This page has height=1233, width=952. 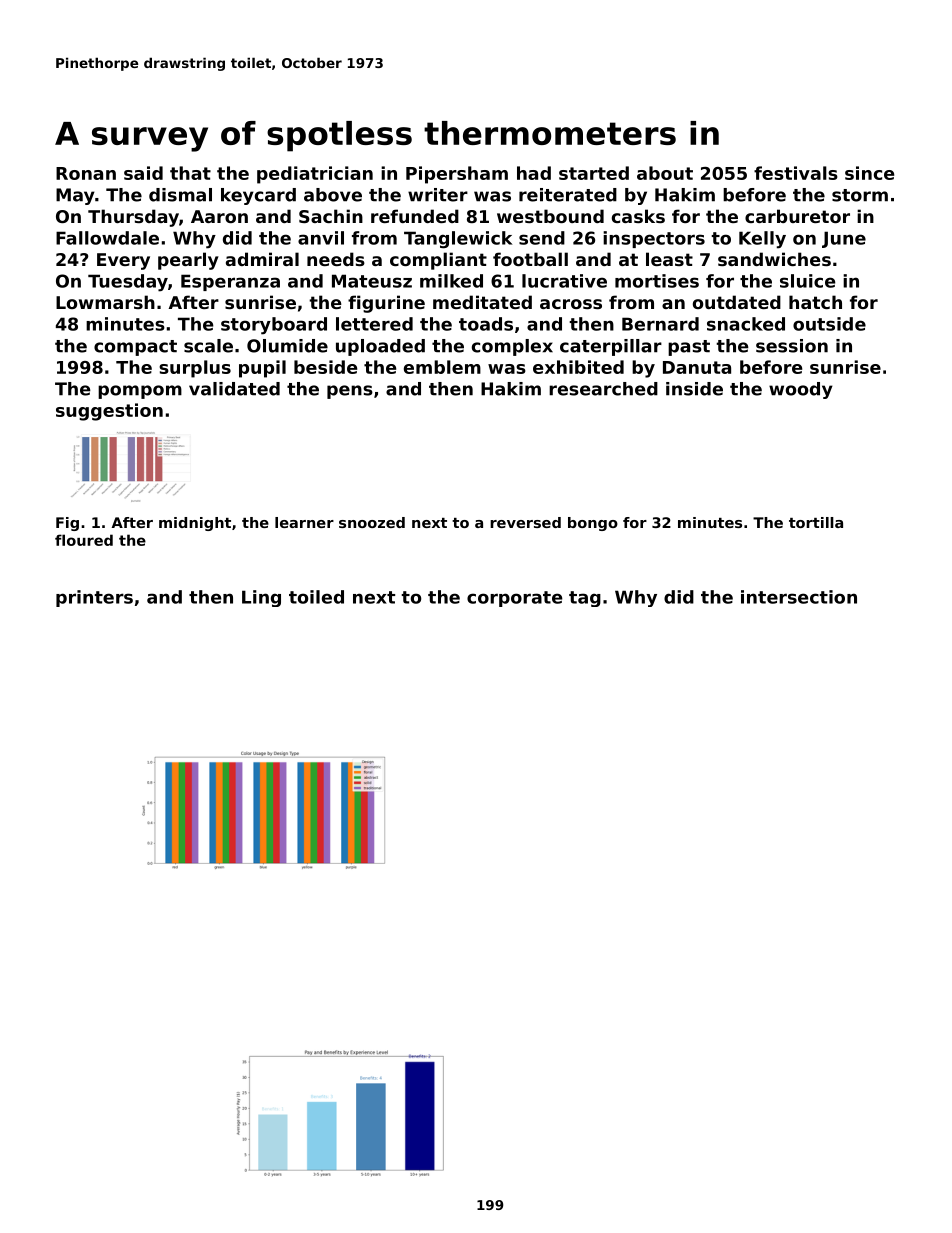 What do you see at coordinates (135, 348) in the page?
I see `compact` at bounding box center [135, 348].
